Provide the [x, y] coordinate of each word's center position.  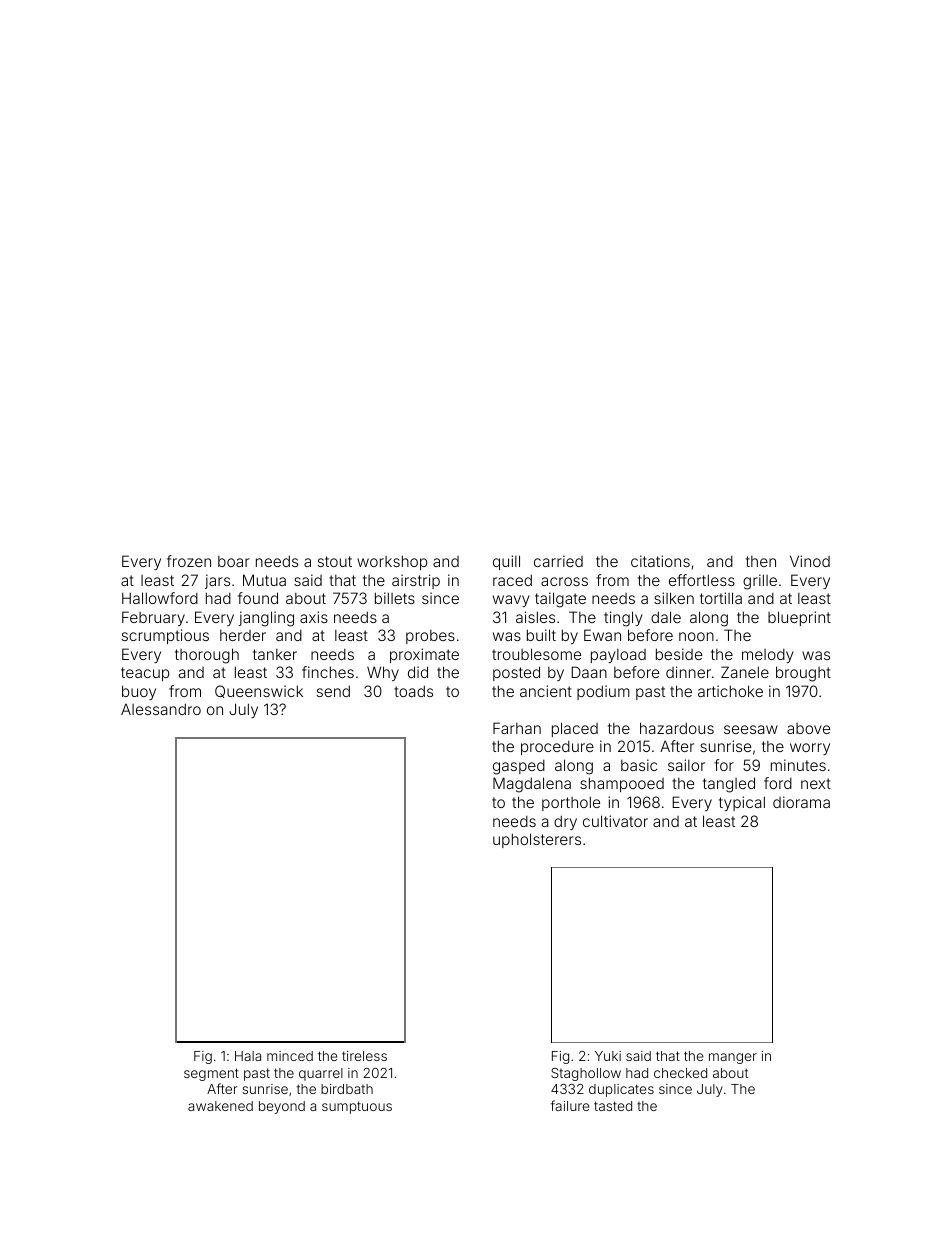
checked [680, 1073]
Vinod [810, 561]
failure [570, 1105]
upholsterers [537, 840]
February [153, 618]
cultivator [615, 821]
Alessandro [161, 709]
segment [211, 1074]
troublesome [536, 654]
